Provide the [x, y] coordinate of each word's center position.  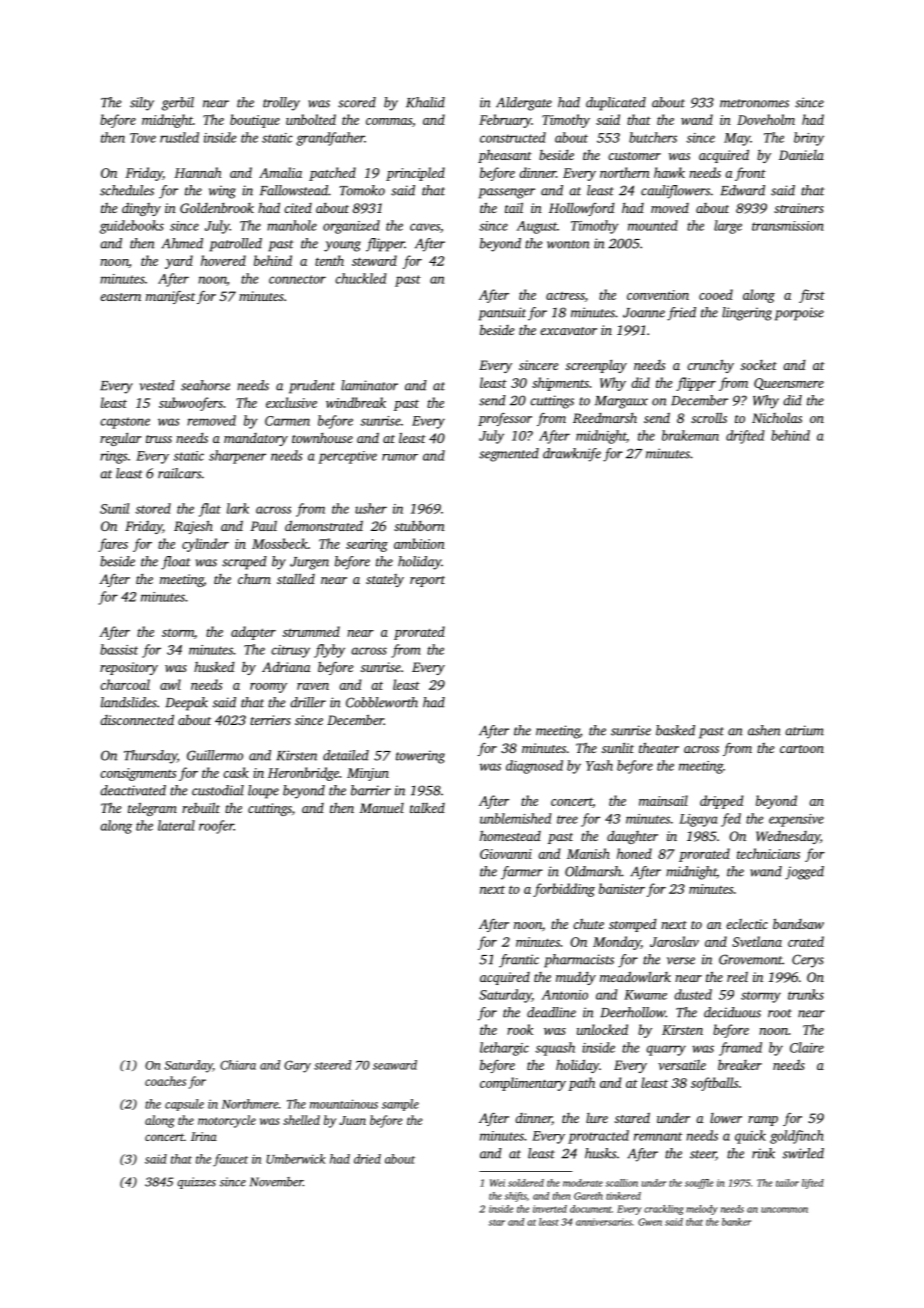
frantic [519, 961]
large [728, 227]
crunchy [710, 366]
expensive [796, 820]
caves [425, 227]
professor [505, 419]
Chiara [238, 1065]
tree [567, 819]
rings [114, 457]
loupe [263, 792]
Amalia [280, 172]
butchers [653, 137]
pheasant [505, 156]
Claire [807, 1047]
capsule [184, 1105]
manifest [170, 297]
